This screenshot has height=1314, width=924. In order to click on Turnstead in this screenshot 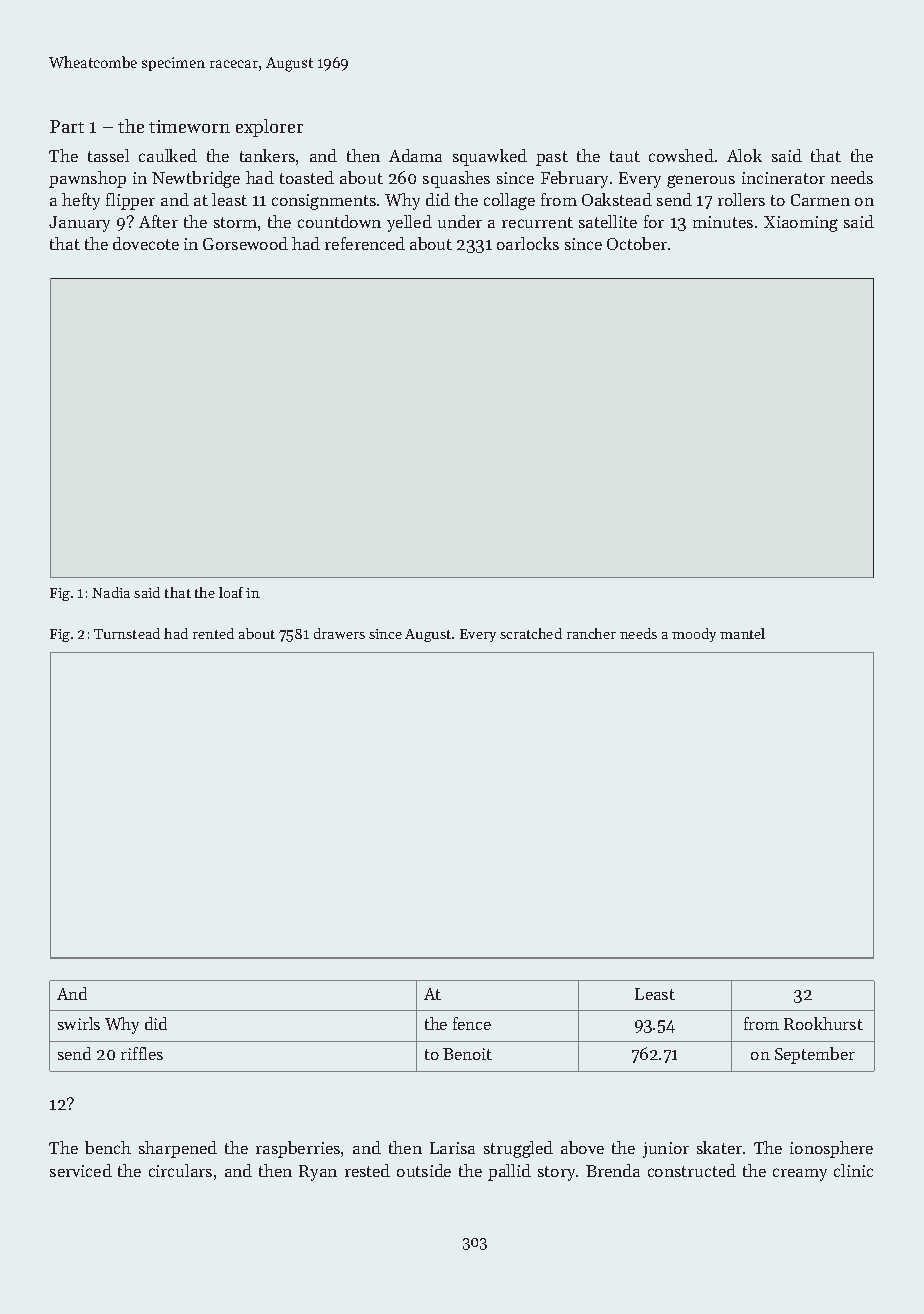, I will do `click(127, 633)`.
